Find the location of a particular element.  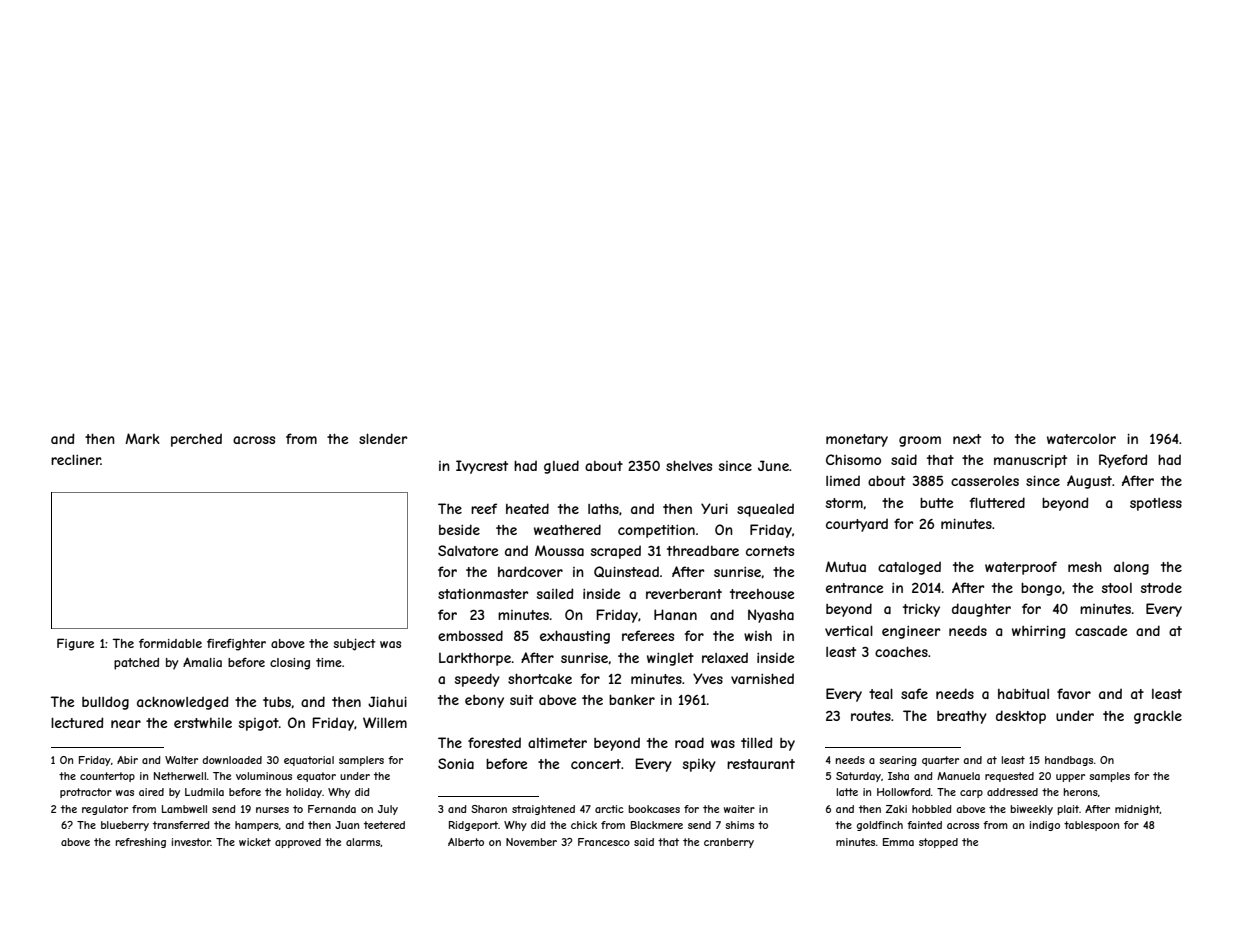

grackle is located at coordinates (1158, 717).
